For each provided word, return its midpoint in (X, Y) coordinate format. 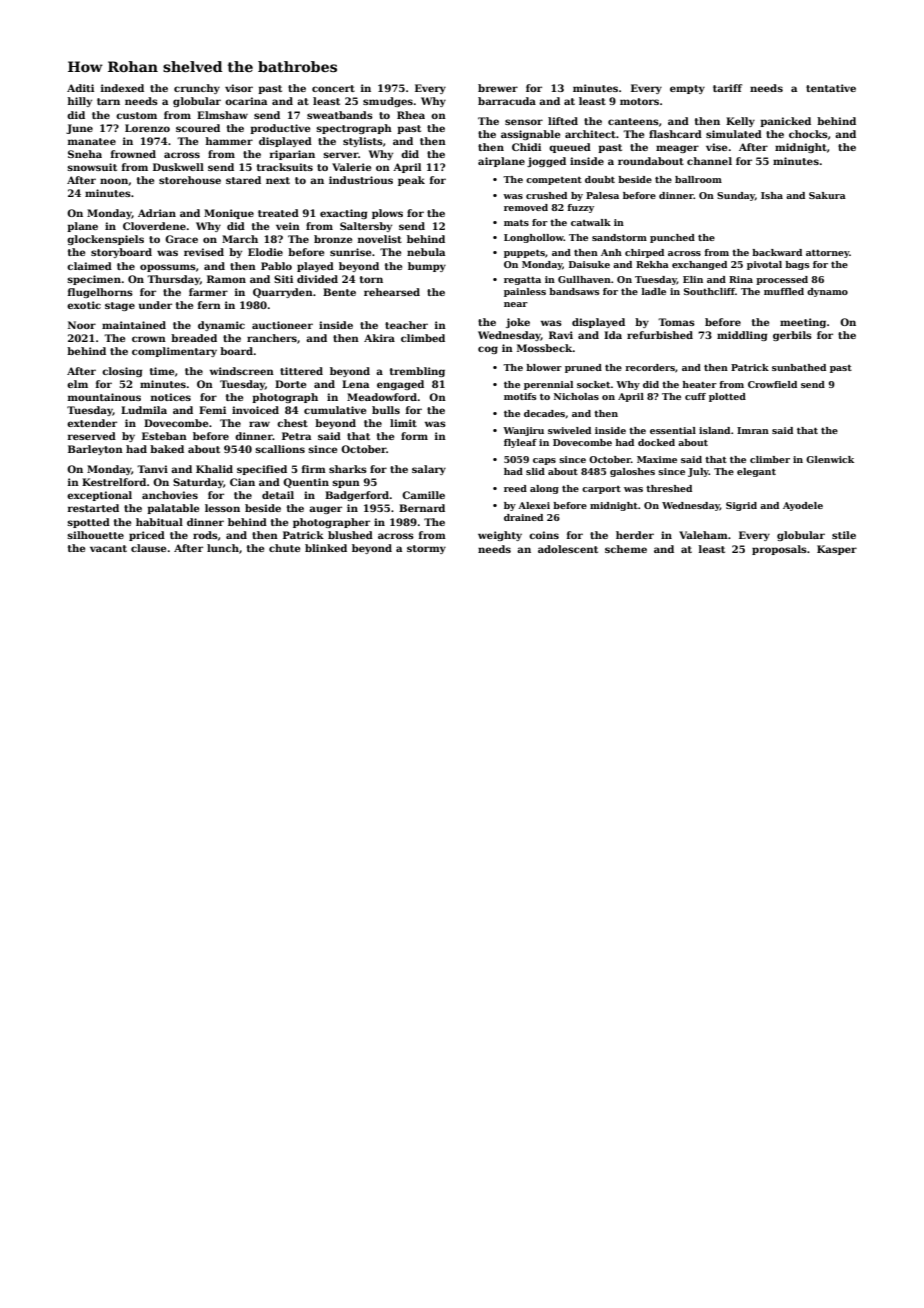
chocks (808, 134)
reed (515, 488)
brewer (498, 88)
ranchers (272, 338)
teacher (406, 325)
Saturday (198, 483)
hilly (79, 102)
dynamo (827, 292)
